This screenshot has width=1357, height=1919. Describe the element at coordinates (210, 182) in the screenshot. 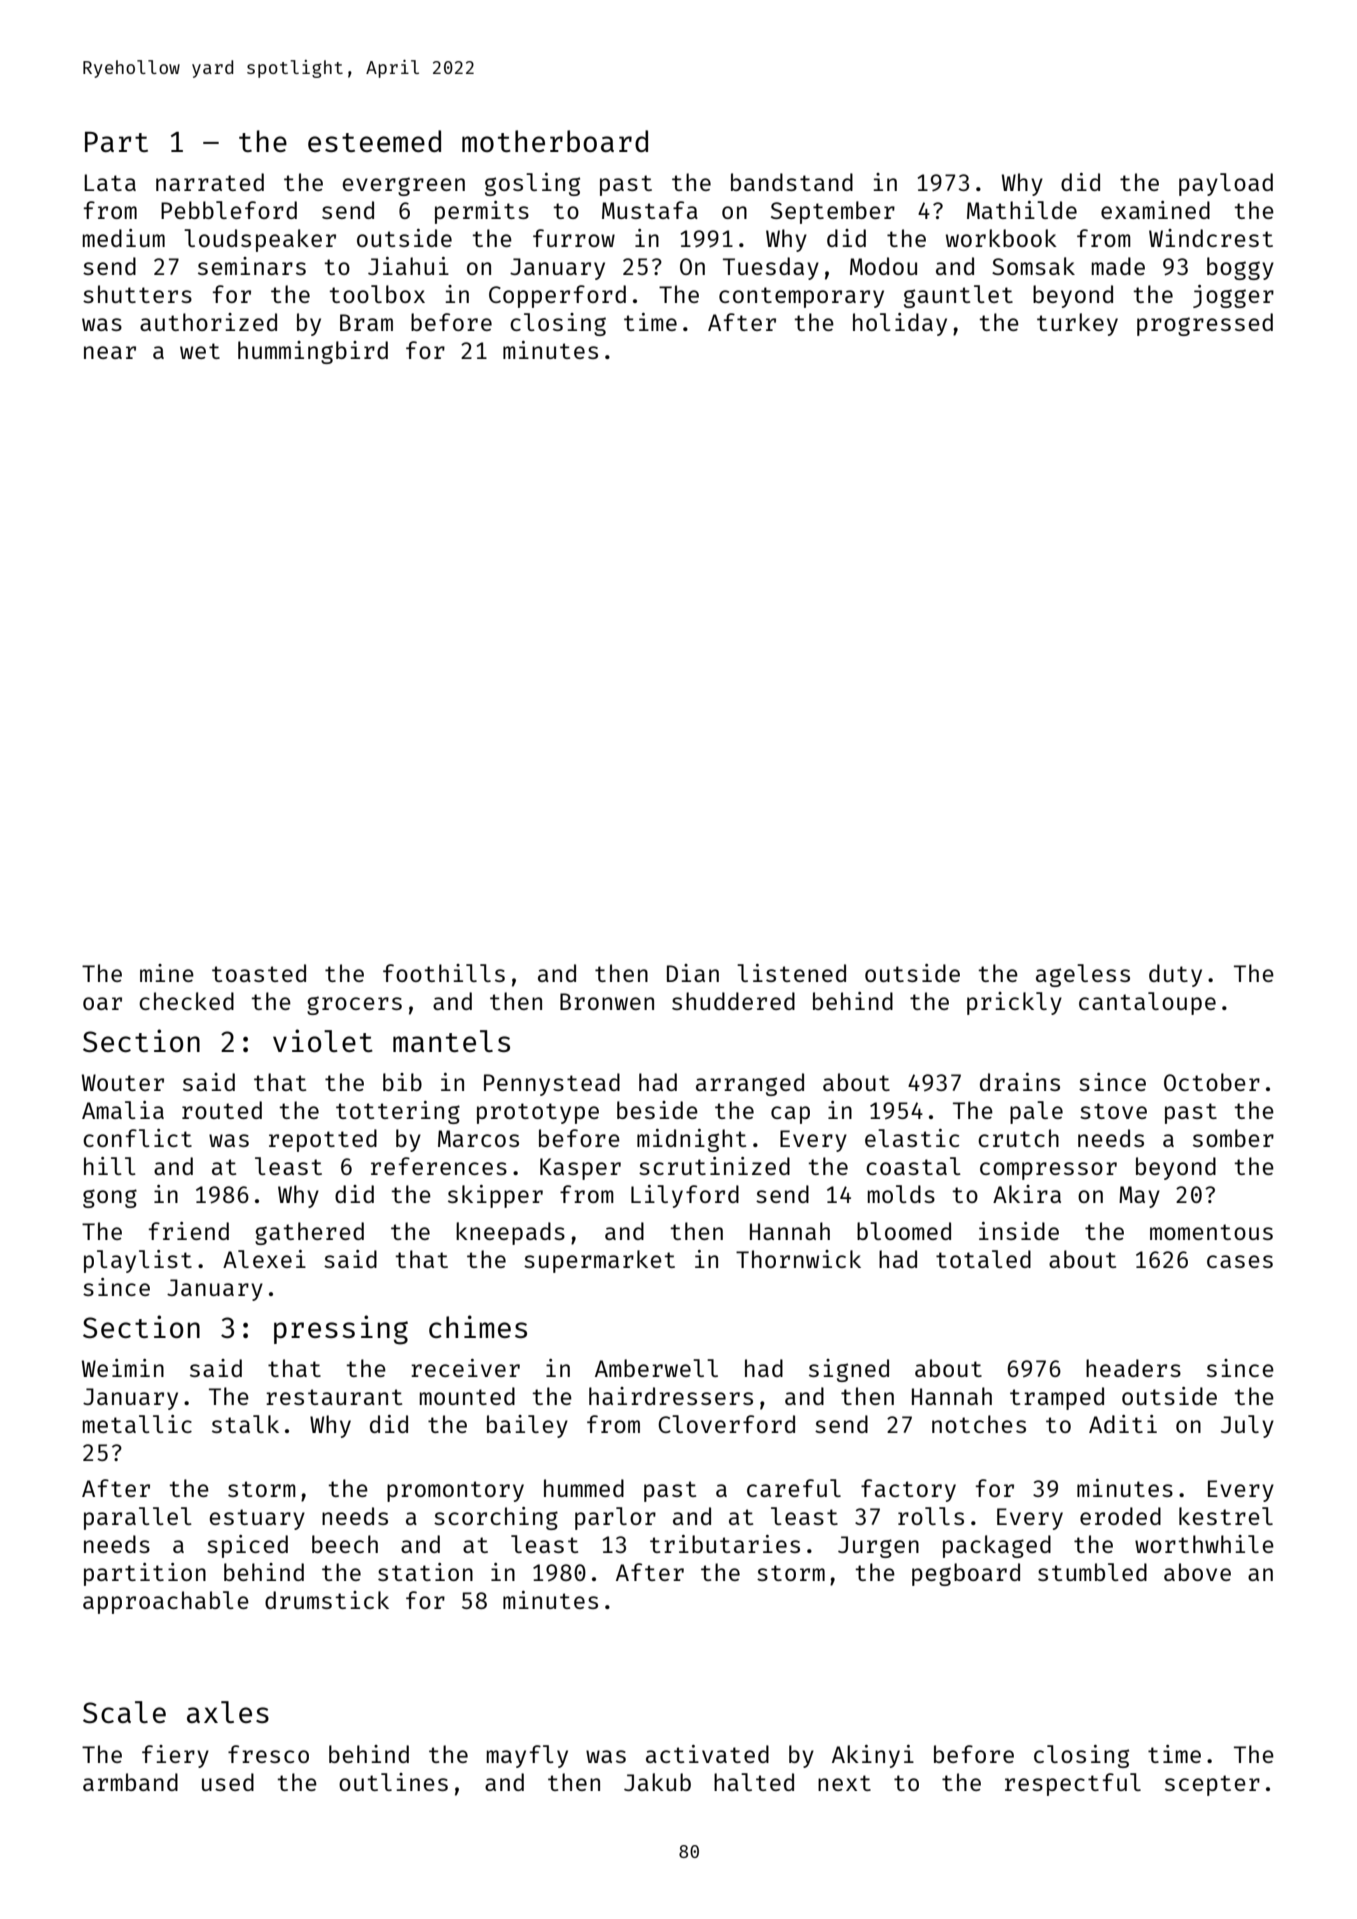

I see `narrated` at that location.
